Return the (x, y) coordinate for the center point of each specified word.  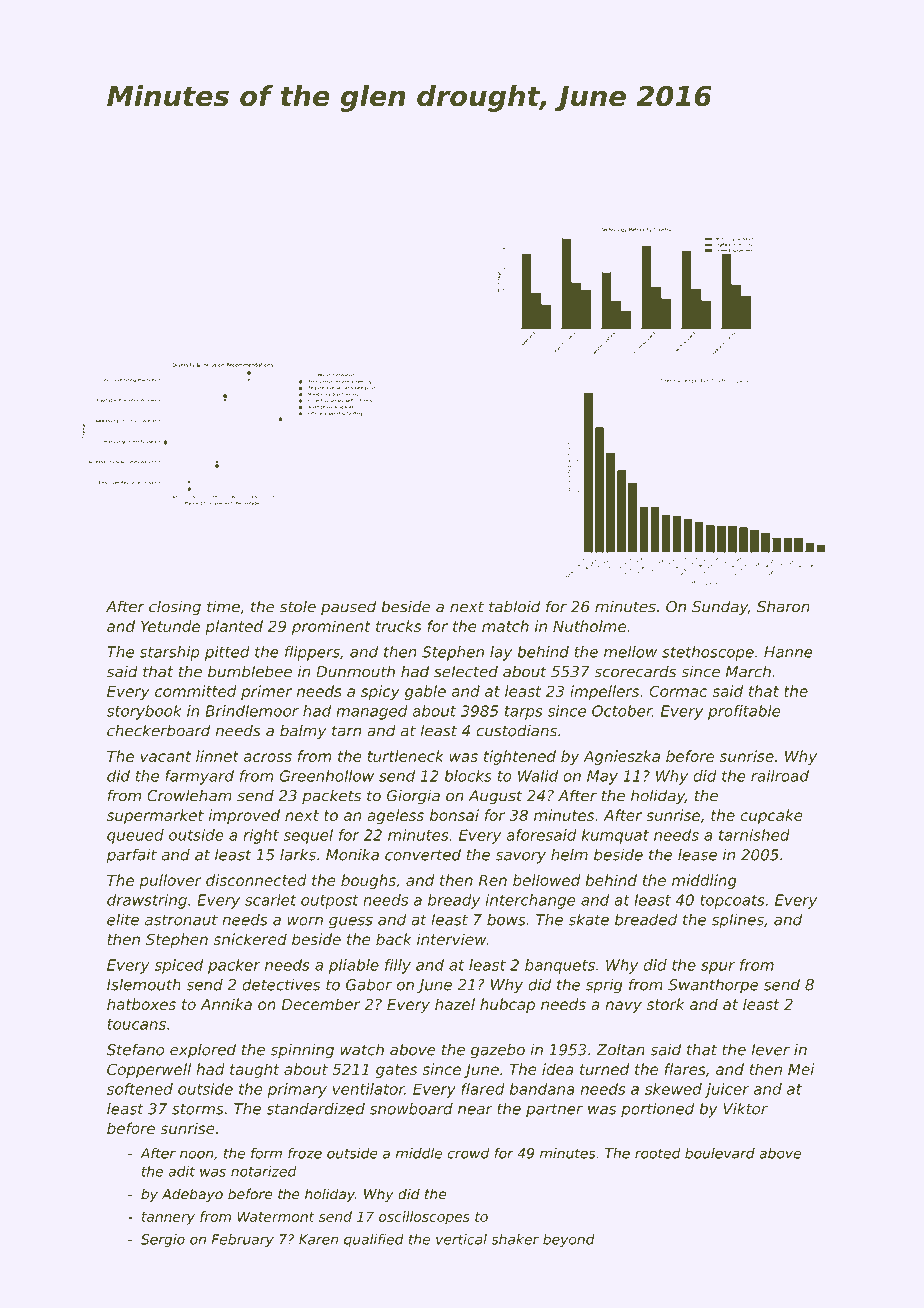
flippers (312, 653)
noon (196, 1154)
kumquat (615, 836)
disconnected (256, 880)
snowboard (411, 1109)
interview (451, 939)
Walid (538, 776)
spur (718, 968)
